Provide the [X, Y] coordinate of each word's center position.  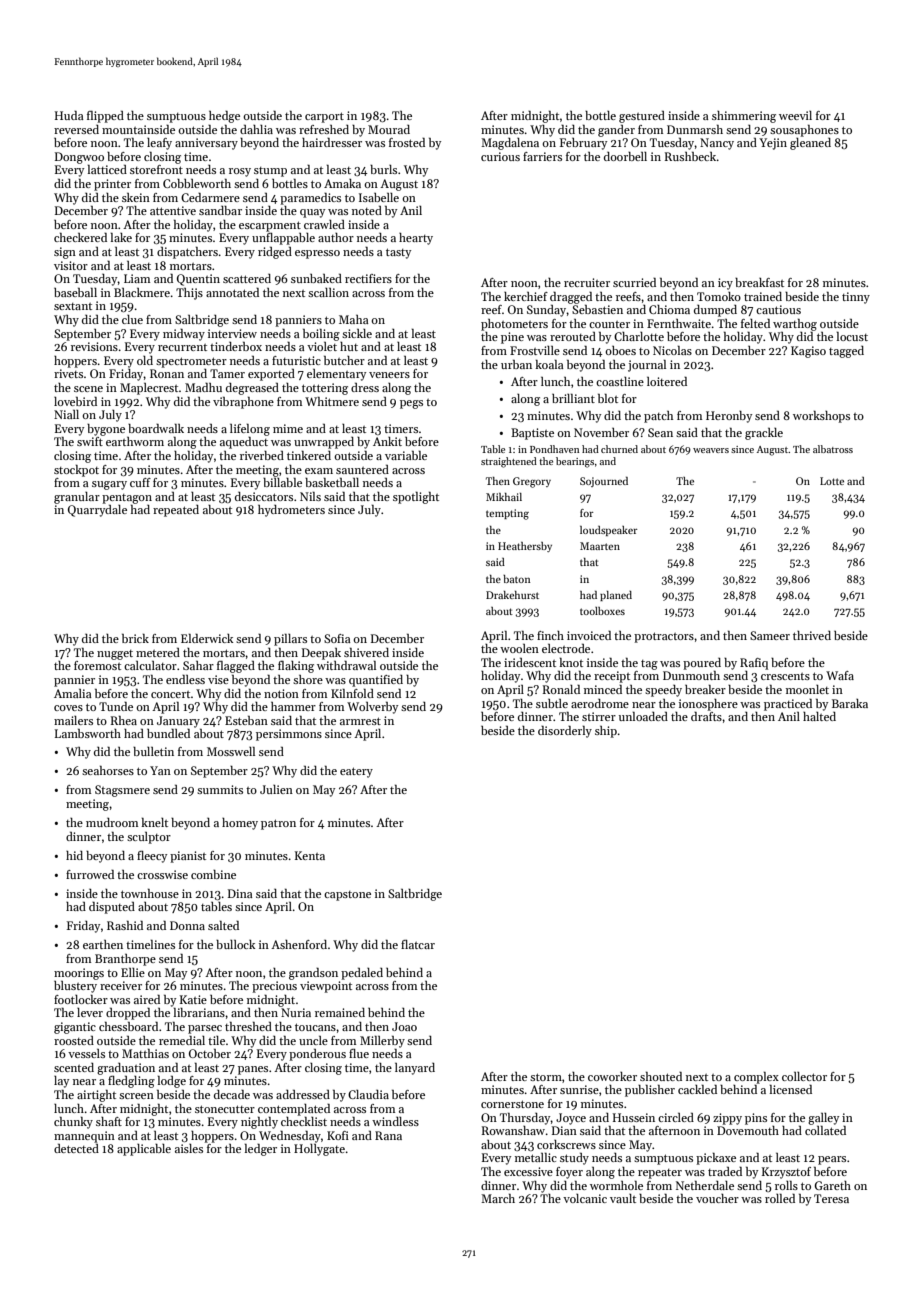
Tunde [116, 706]
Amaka [342, 183]
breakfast [759, 282]
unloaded [643, 716]
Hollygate [319, 1150]
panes [253, 1070]
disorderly [565, 732]
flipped [105, 117]
